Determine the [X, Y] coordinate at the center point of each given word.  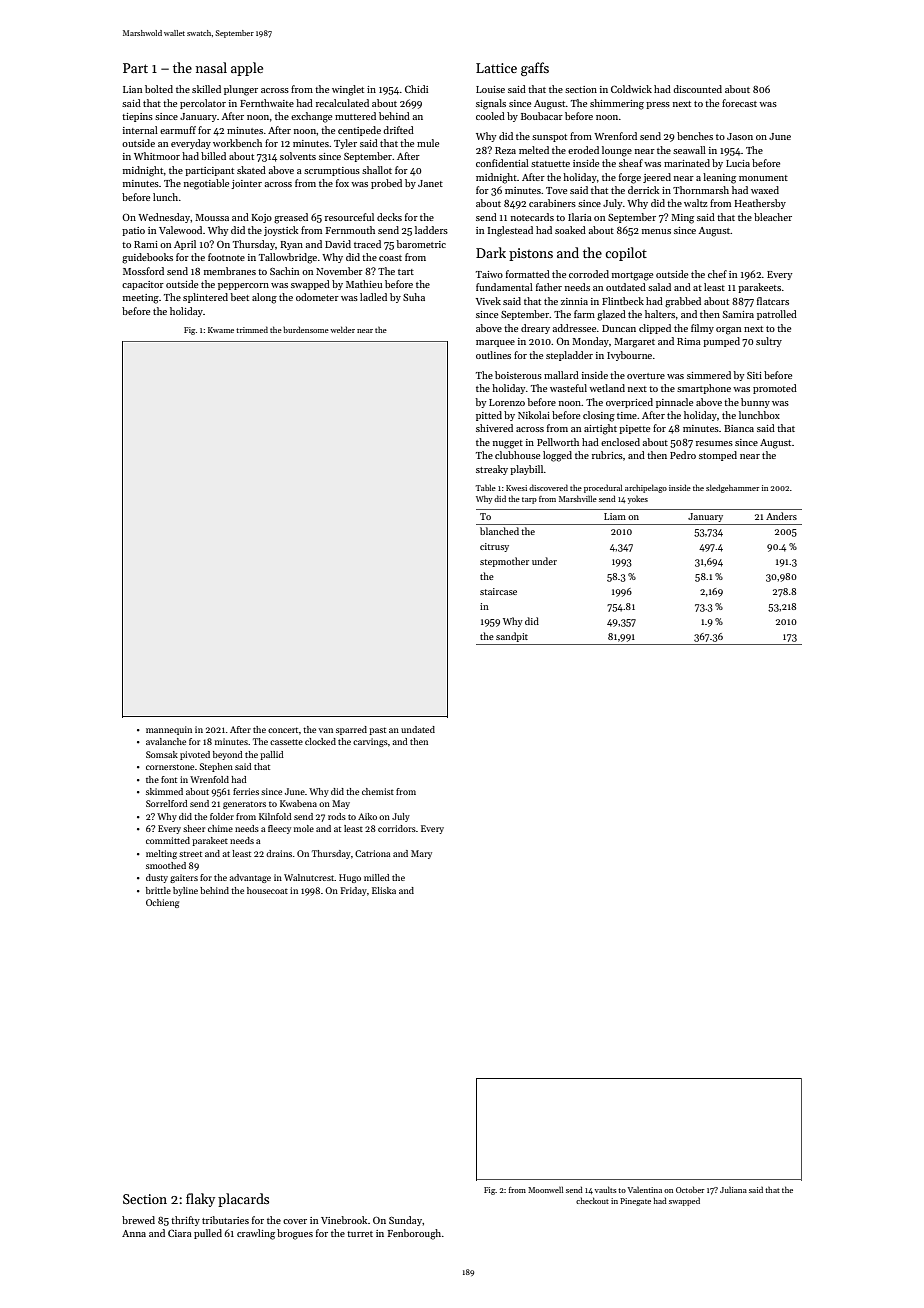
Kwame [221, 330]
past [377, 731]
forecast [739, 103]
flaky [200, 1200]
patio [133, 231]
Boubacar [542, 116]
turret [360, 1234]
